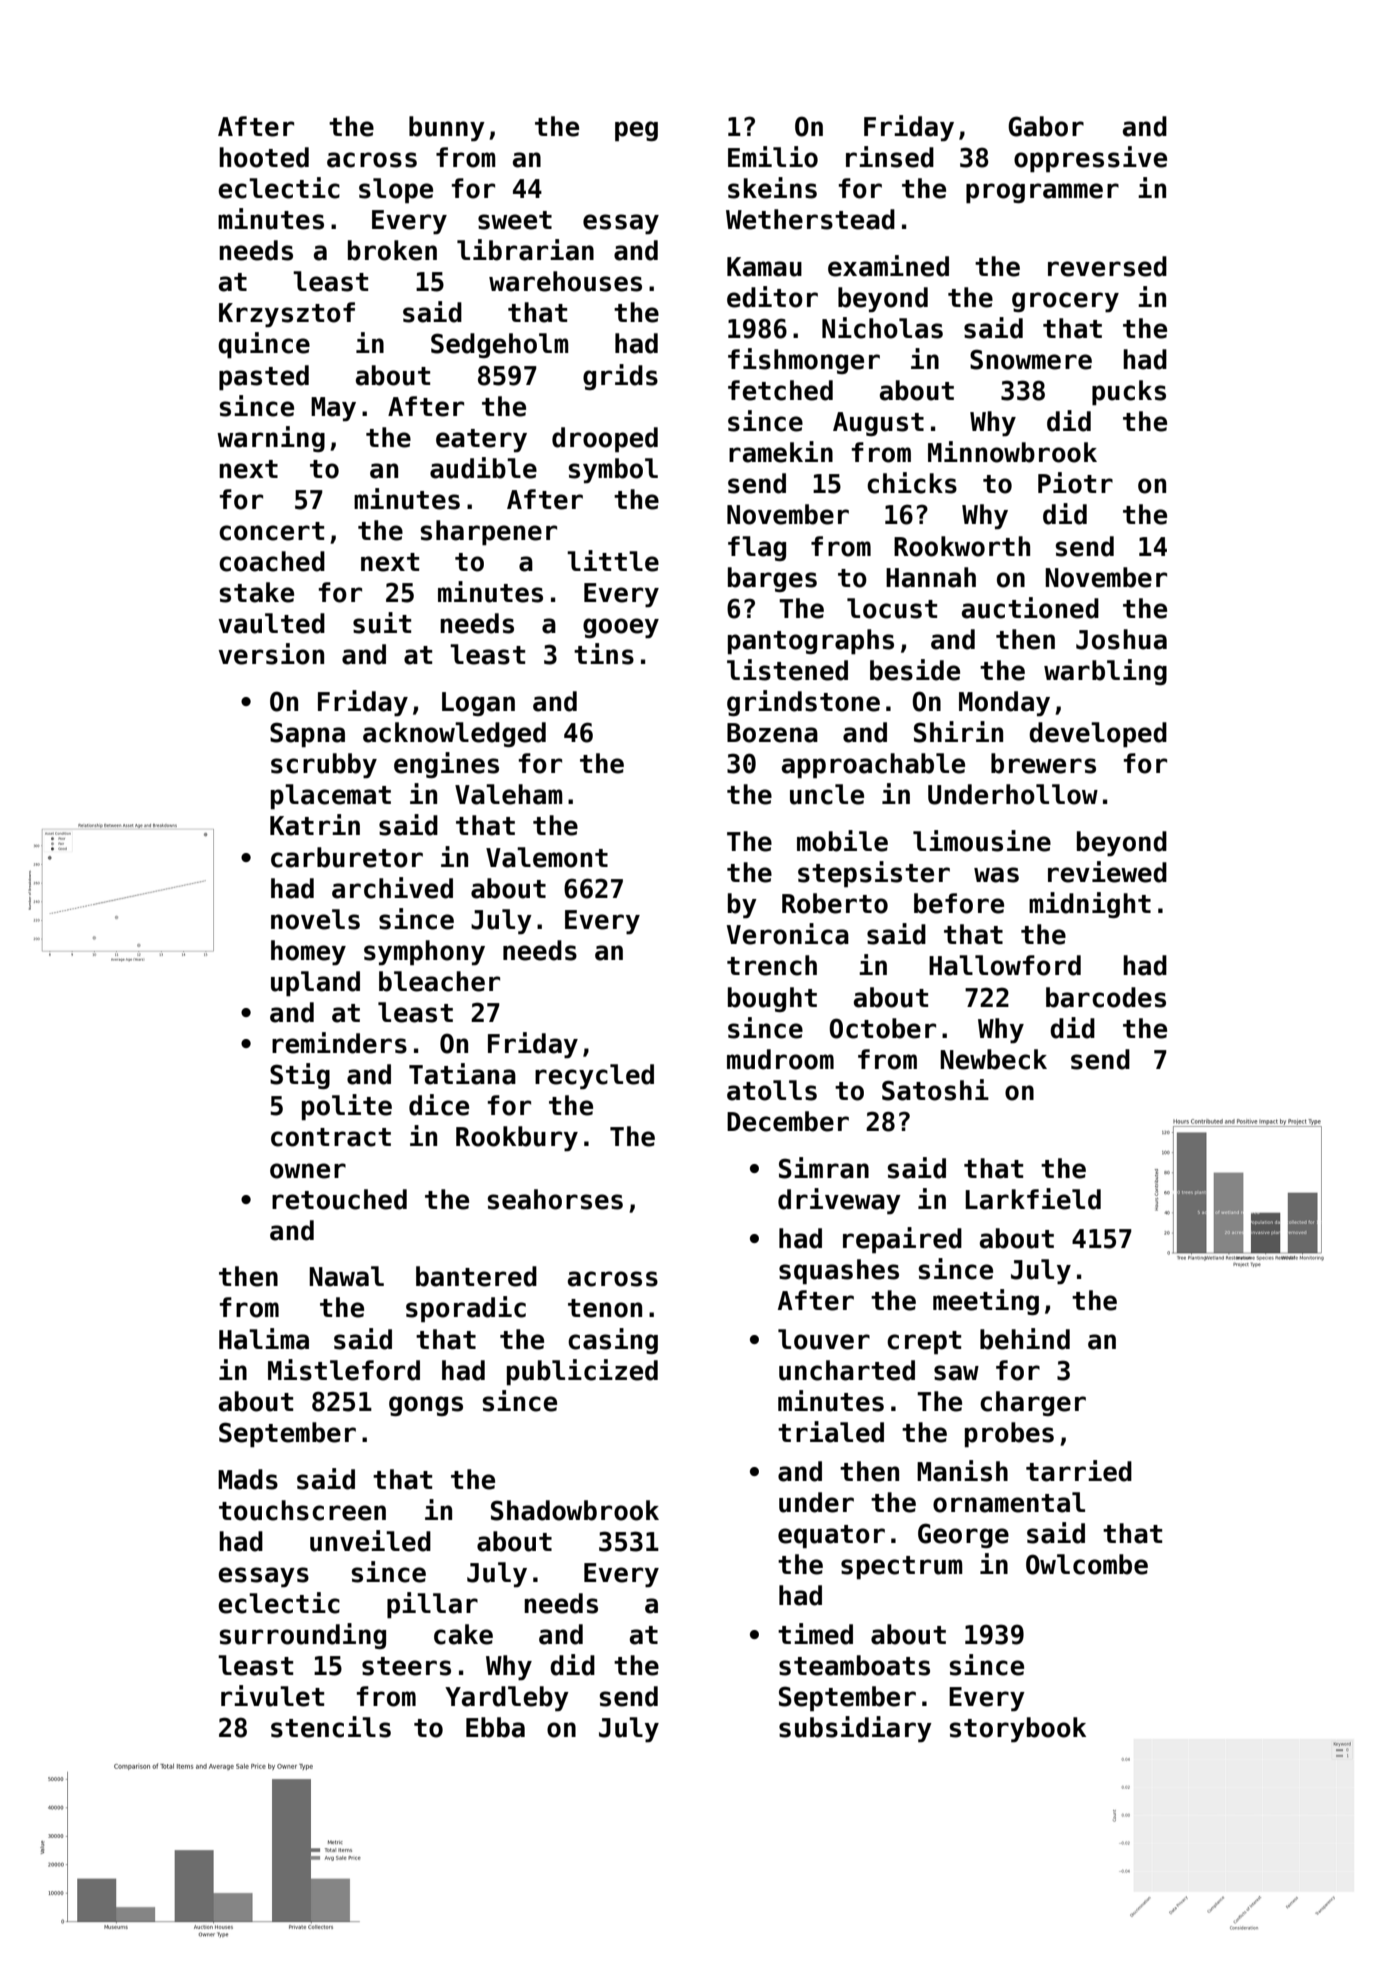  Describe the element at coordinates (1129, 393) in the screenshot. I see `pucks` at that location.
